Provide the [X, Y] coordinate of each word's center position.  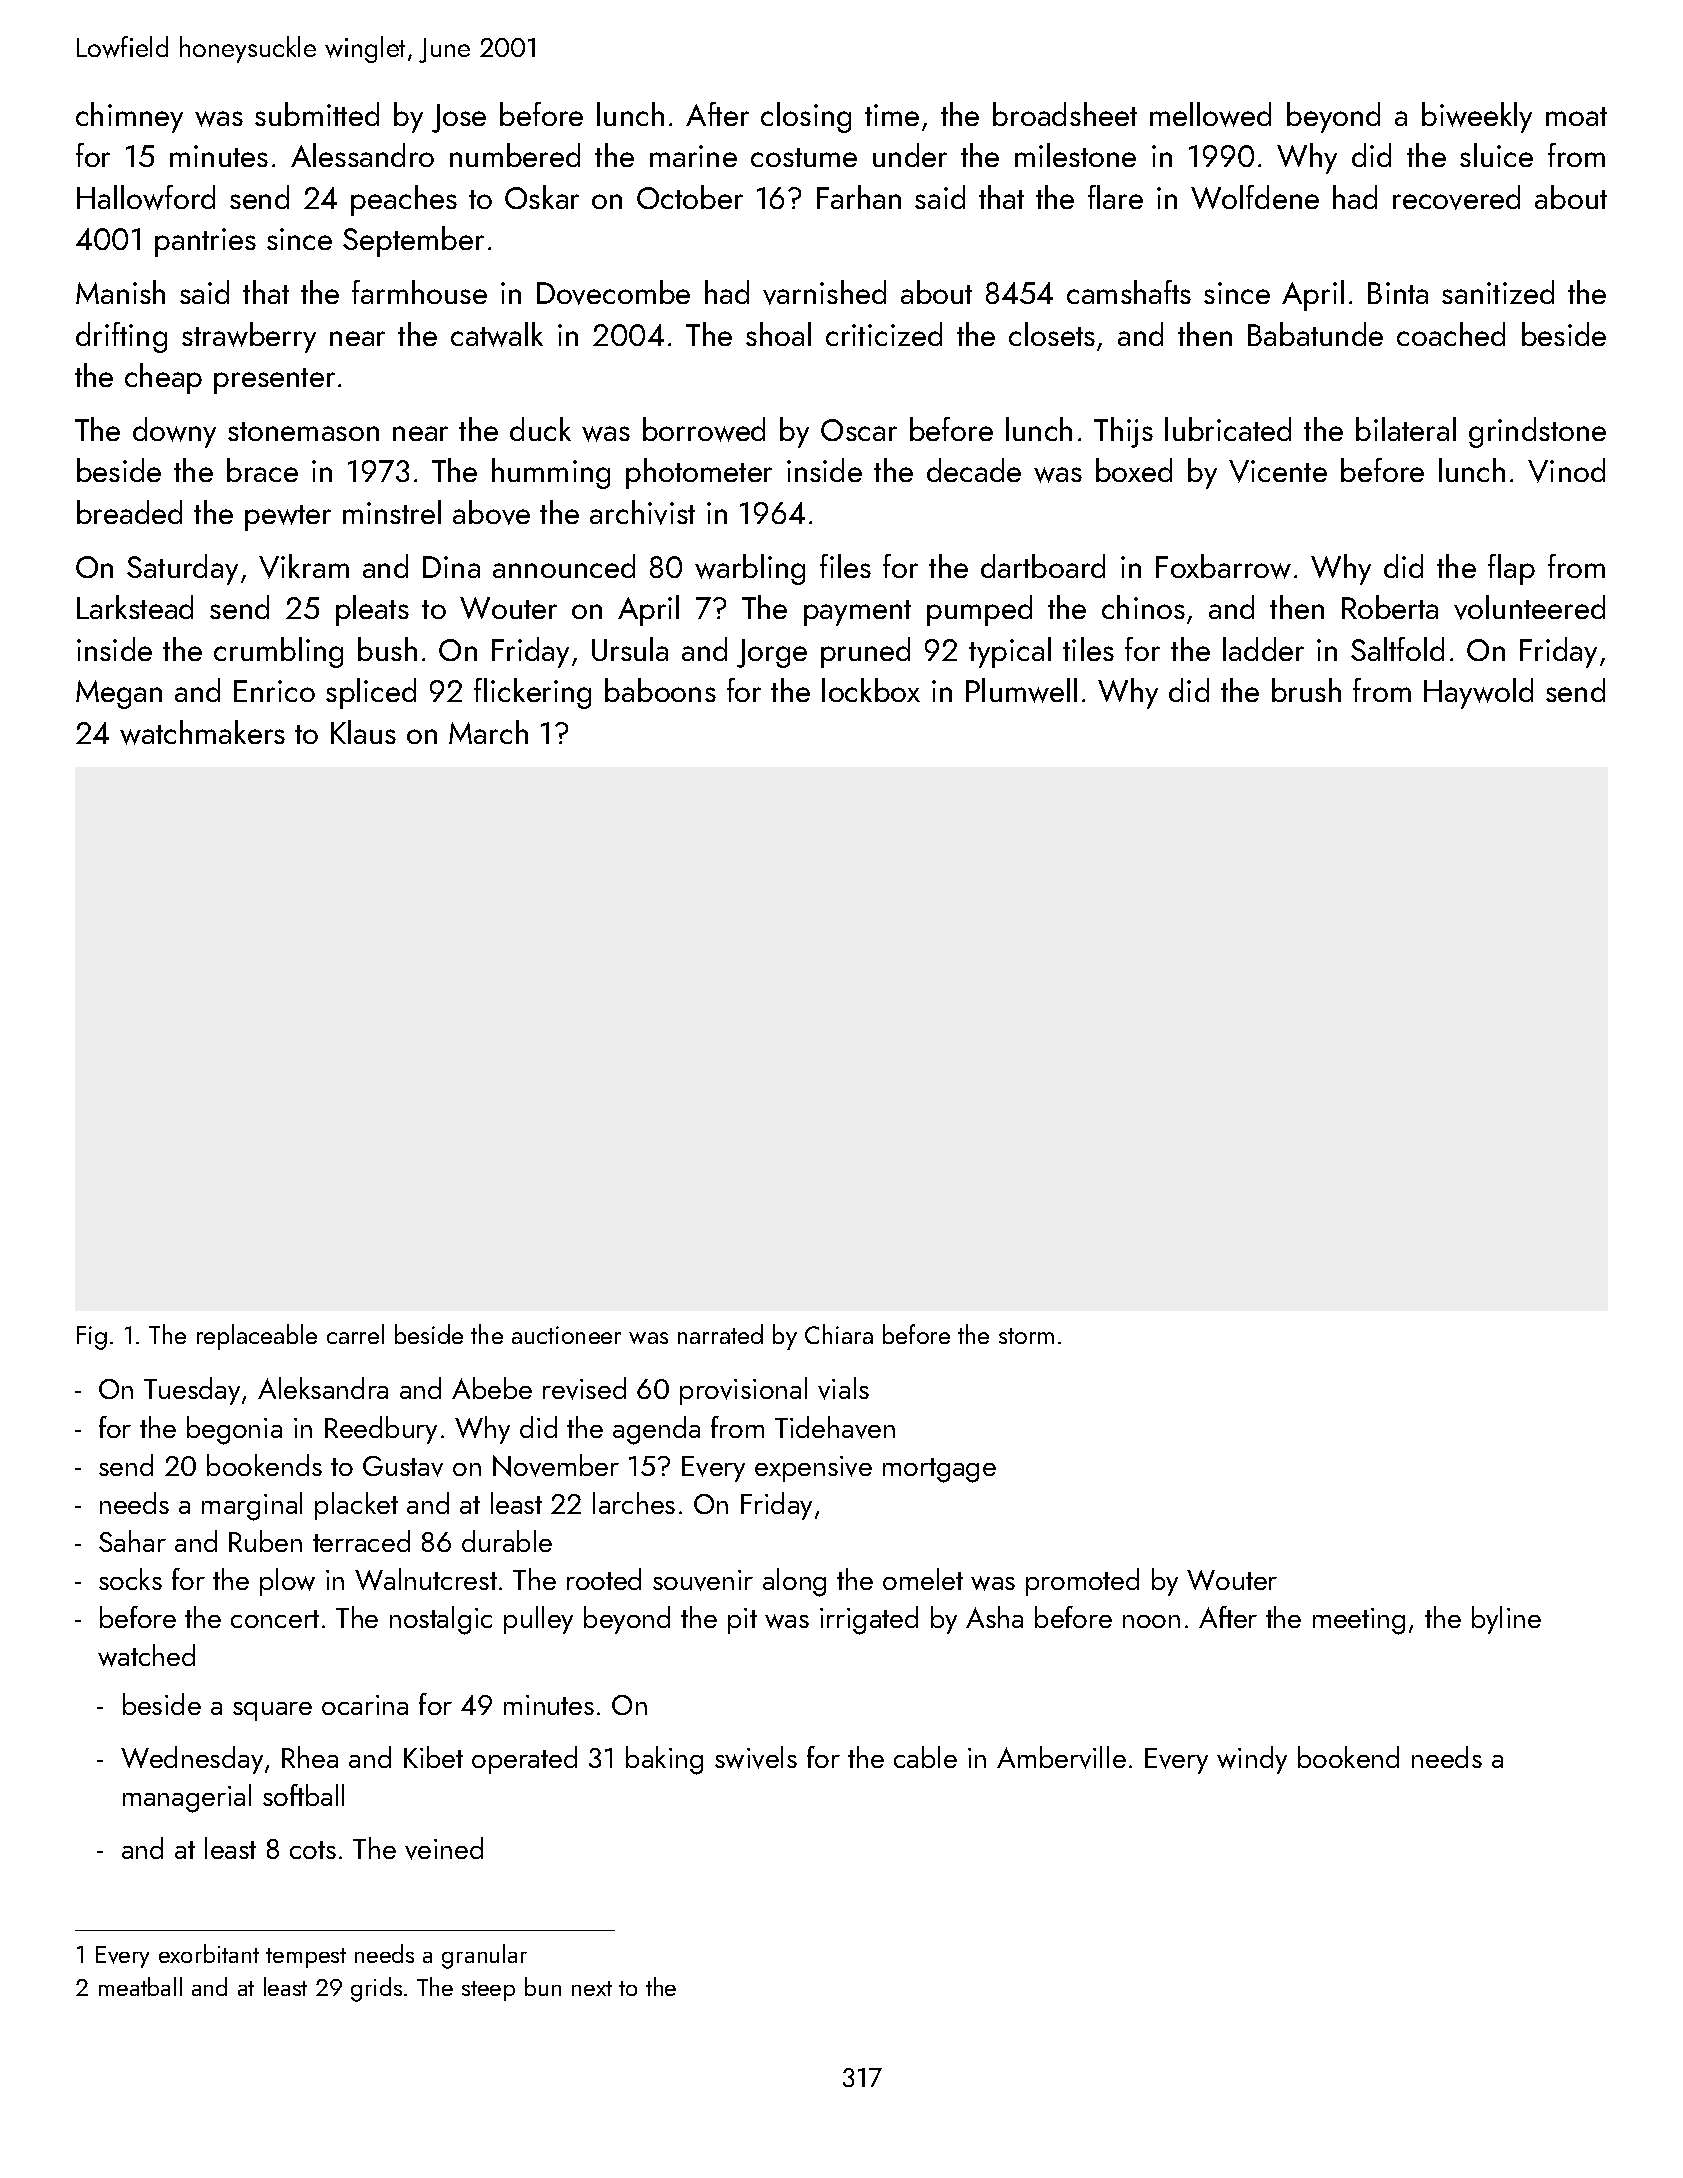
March [488, 732]
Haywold [1478, 693]
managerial [187, 1798]
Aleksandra [323, 1388]
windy [1252, 1760]
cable [925, 1757]
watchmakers [202, 732]
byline [1506, 1620]
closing [806, 117]
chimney [129, 117]
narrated [720, 1334]
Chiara [839, 1334]
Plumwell [1021, 690]
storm [1026, 1336]
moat [1576, 116]
